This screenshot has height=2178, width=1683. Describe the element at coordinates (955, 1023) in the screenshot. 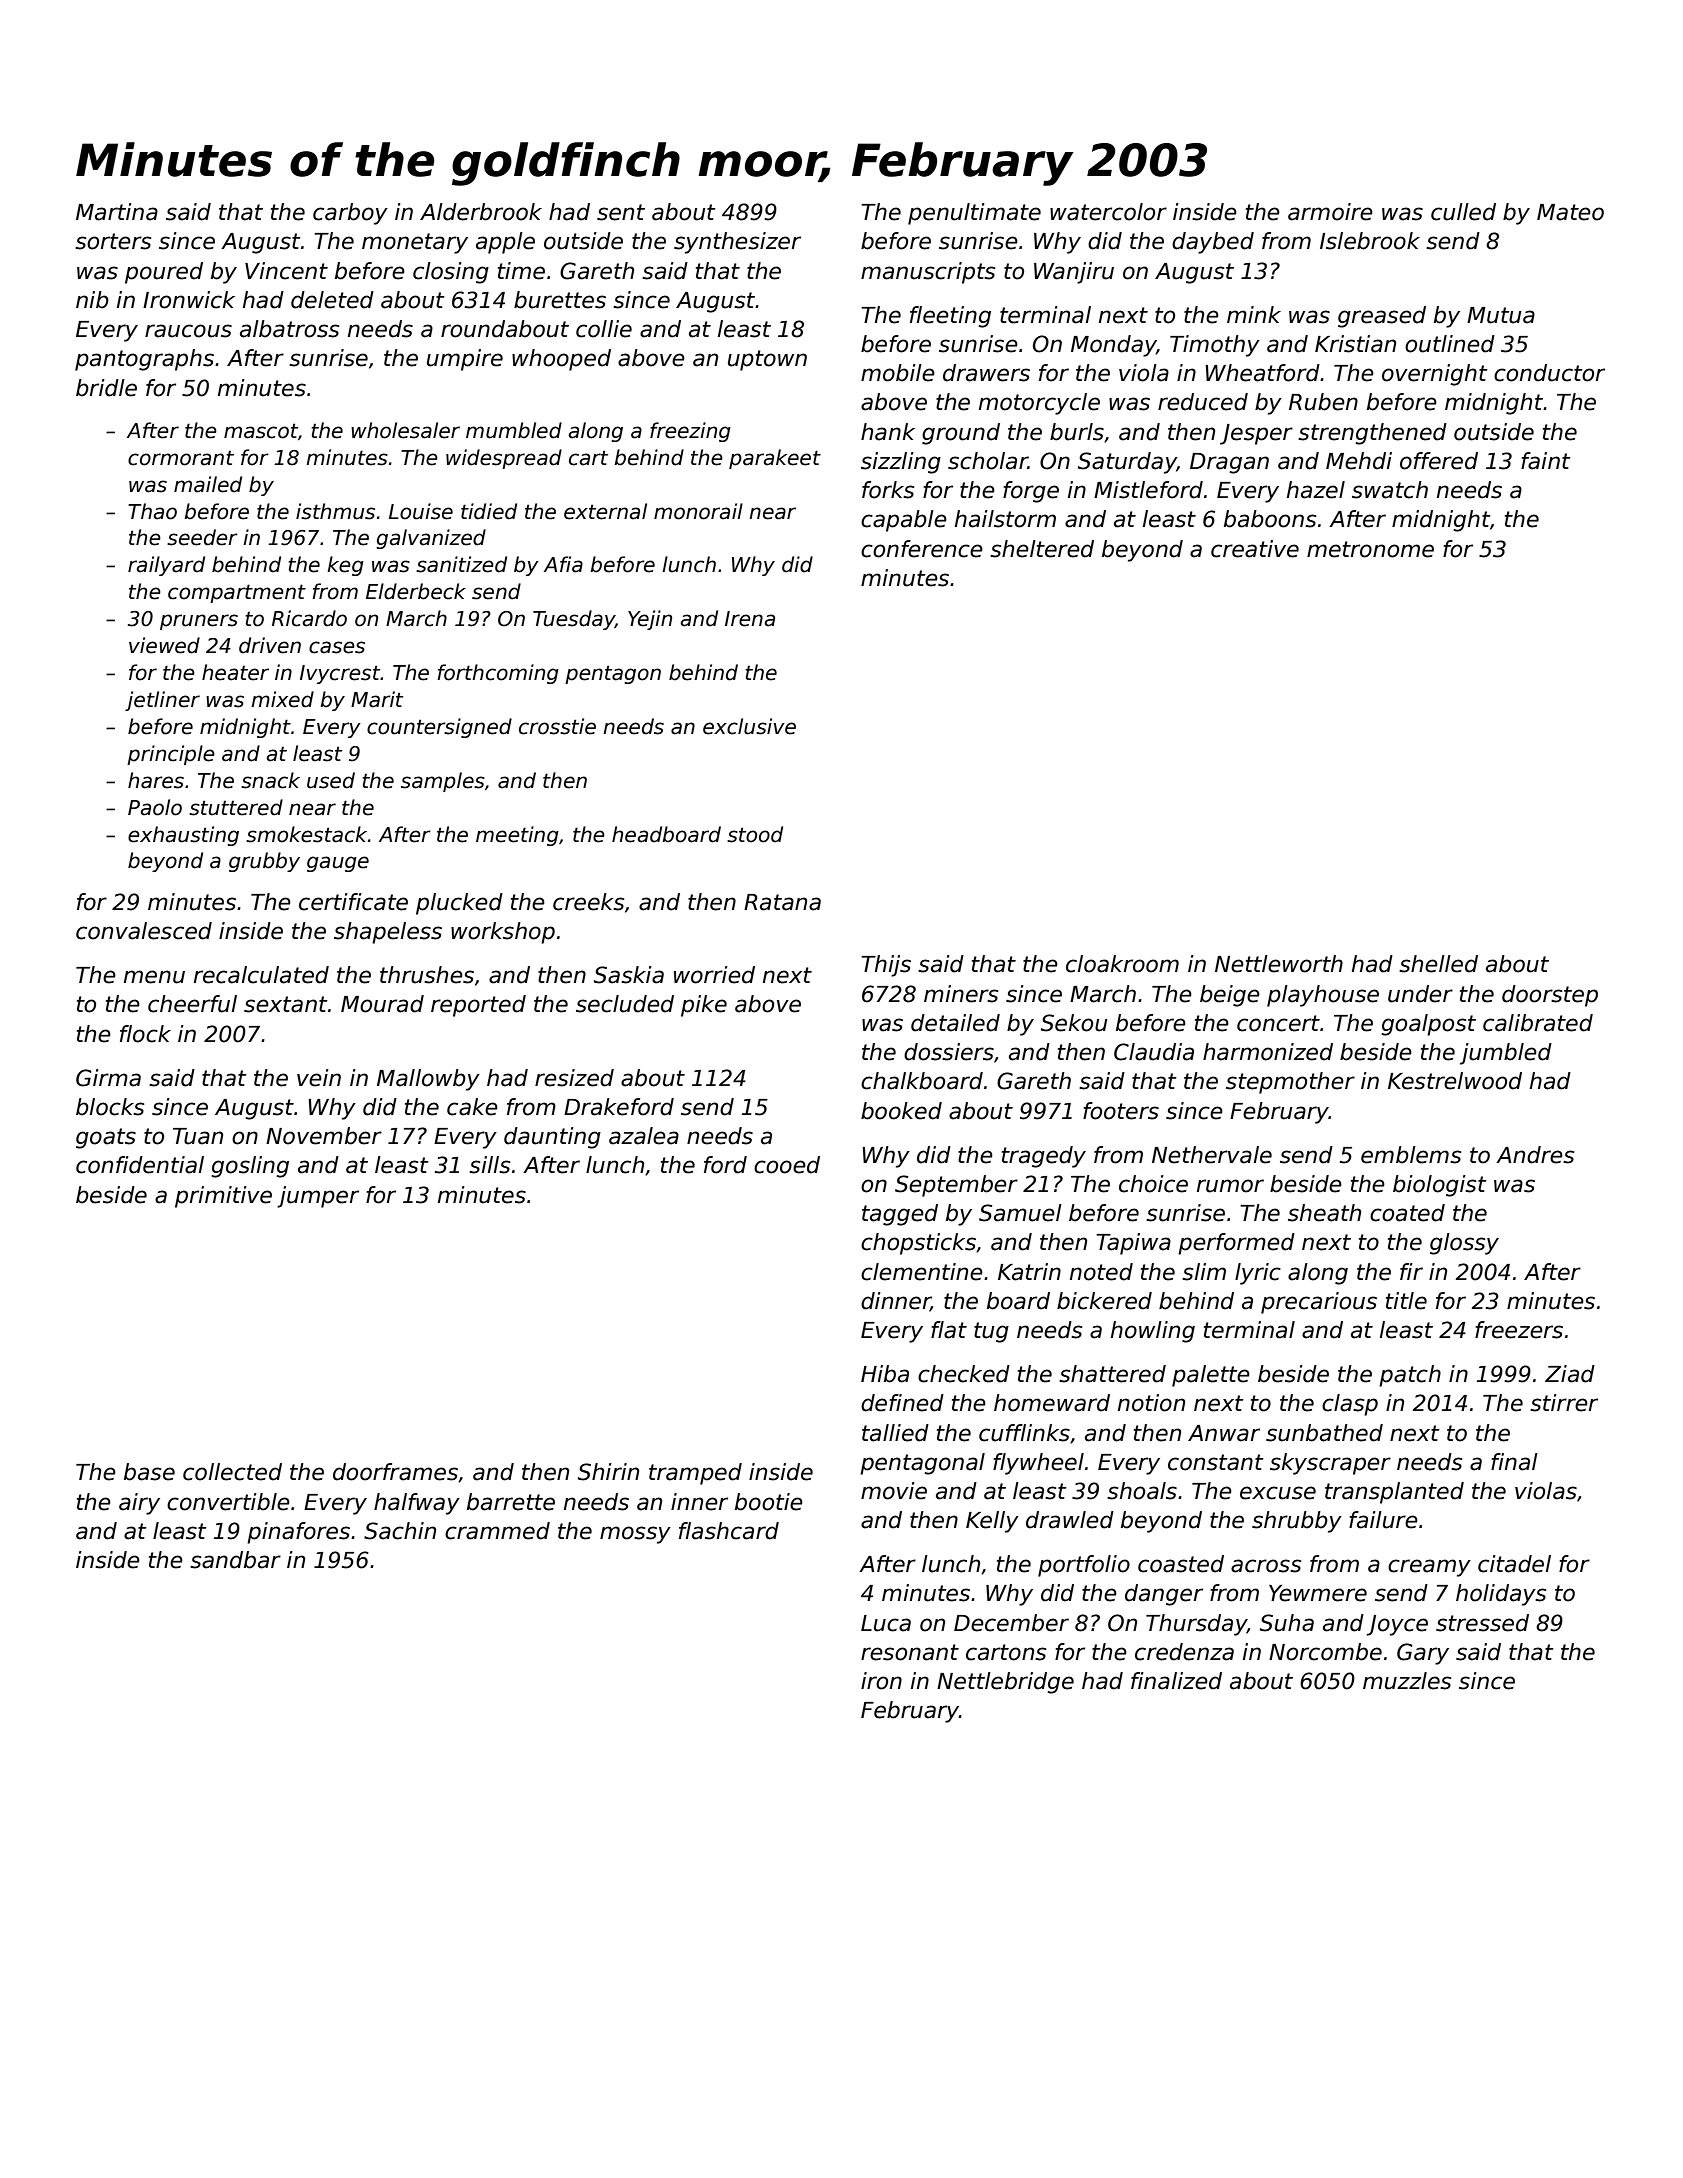

I see `detailed` at that location.
